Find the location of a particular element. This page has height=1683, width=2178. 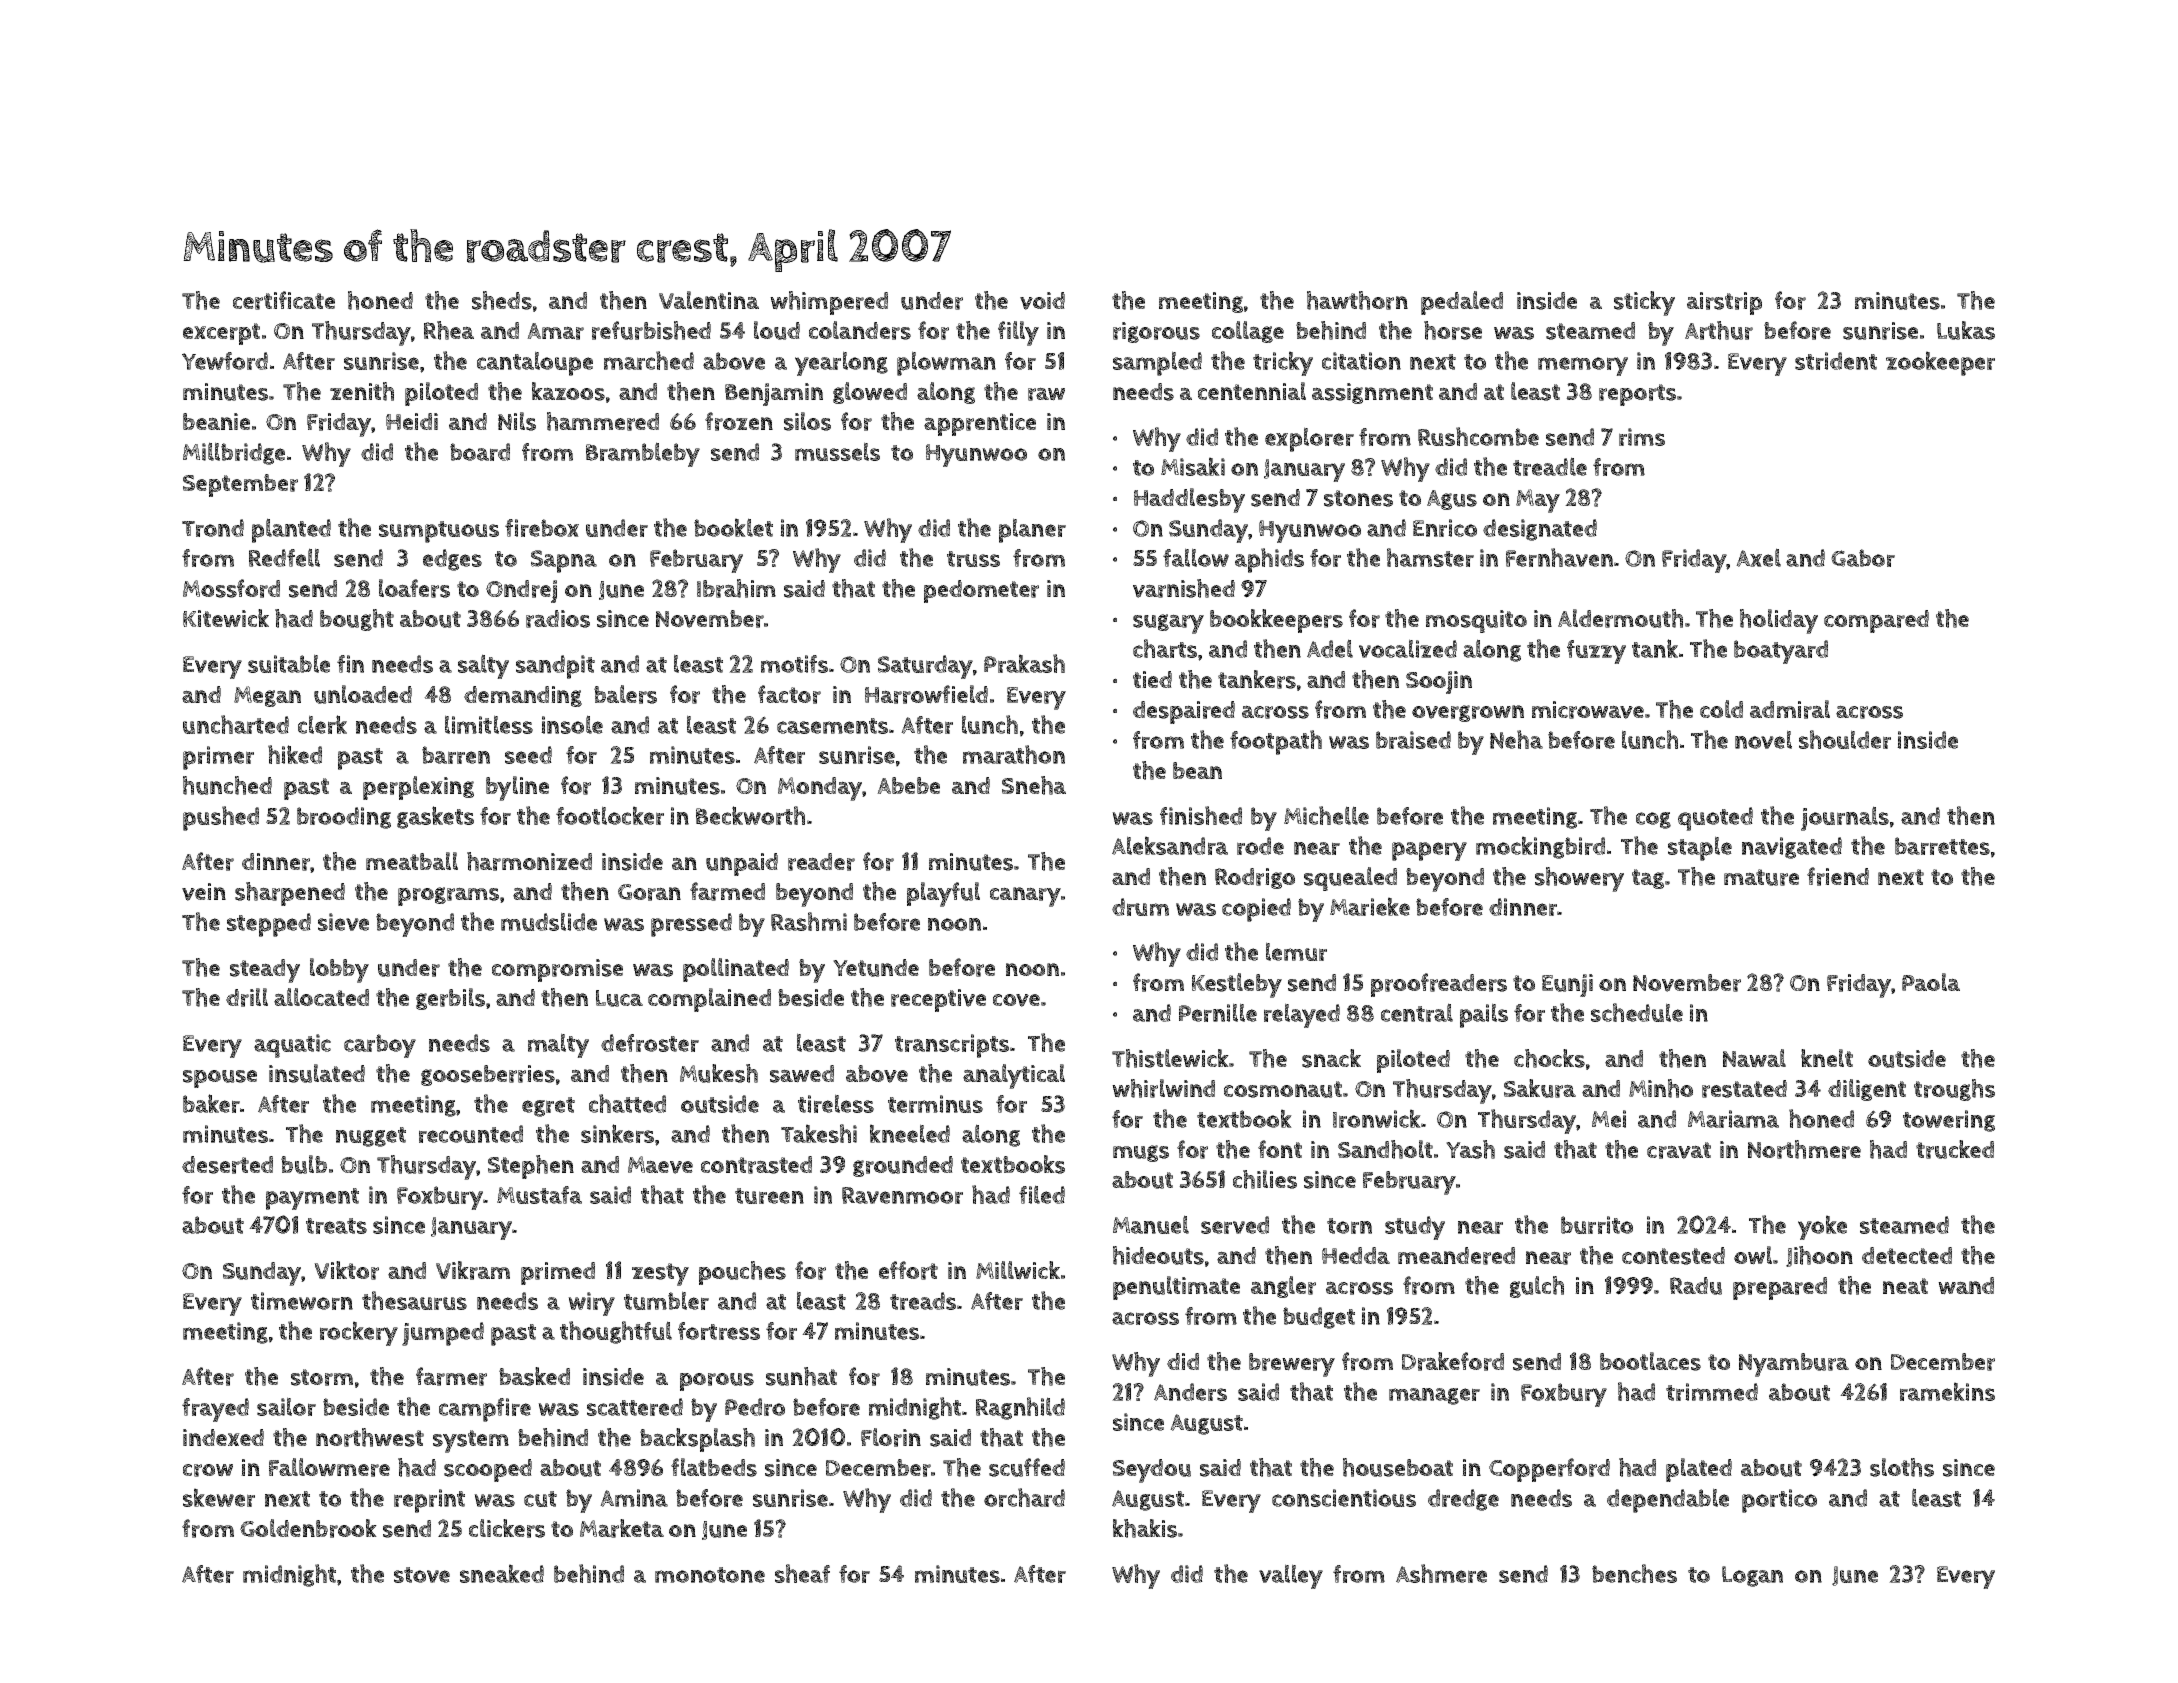

certificate is located at coordinates (284, 300).
